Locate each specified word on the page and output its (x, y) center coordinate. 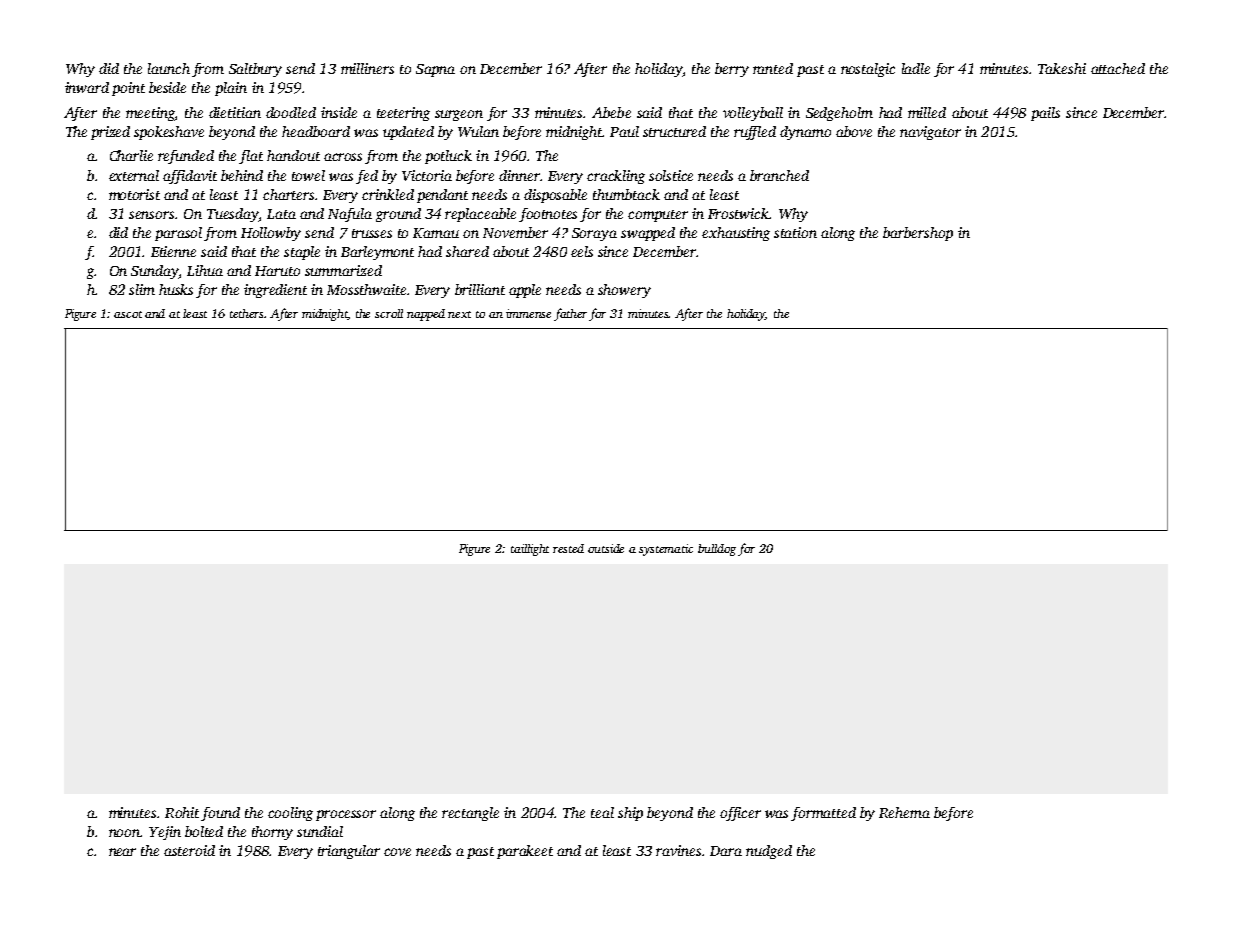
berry (732, 70)
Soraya (594, 234)
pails (1045, 114)
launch (169, 68)
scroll (389, 313)
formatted (823, 814)
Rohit (182, 812)
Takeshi (1062, 68)
